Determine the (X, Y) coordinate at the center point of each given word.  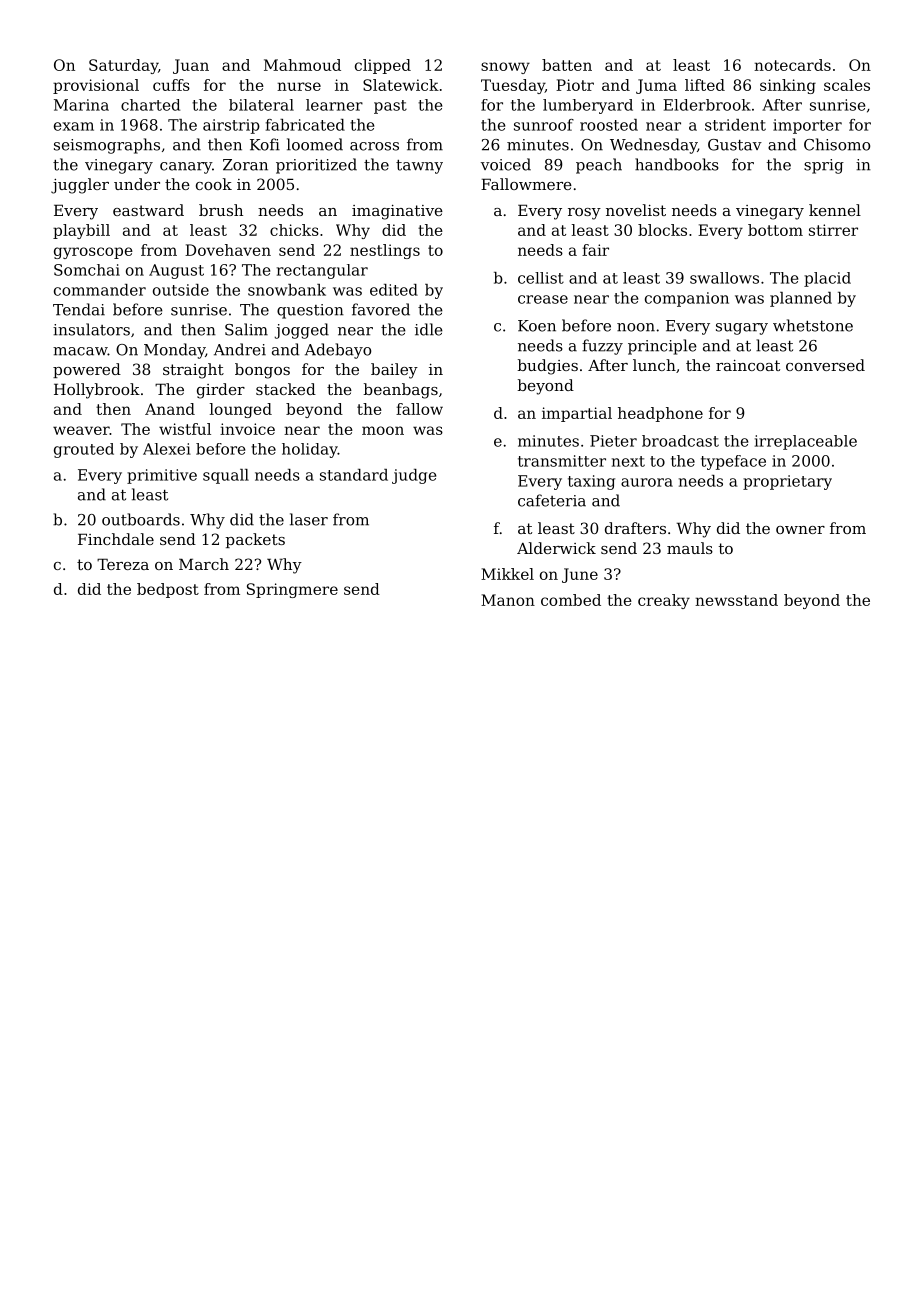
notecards (792, 65)
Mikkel (507, 574)
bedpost (168, 590)
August (176, 271)
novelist (636, 210)
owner (800, 530)
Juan (191, 66)
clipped (383, 66)
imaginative (397, 212)
